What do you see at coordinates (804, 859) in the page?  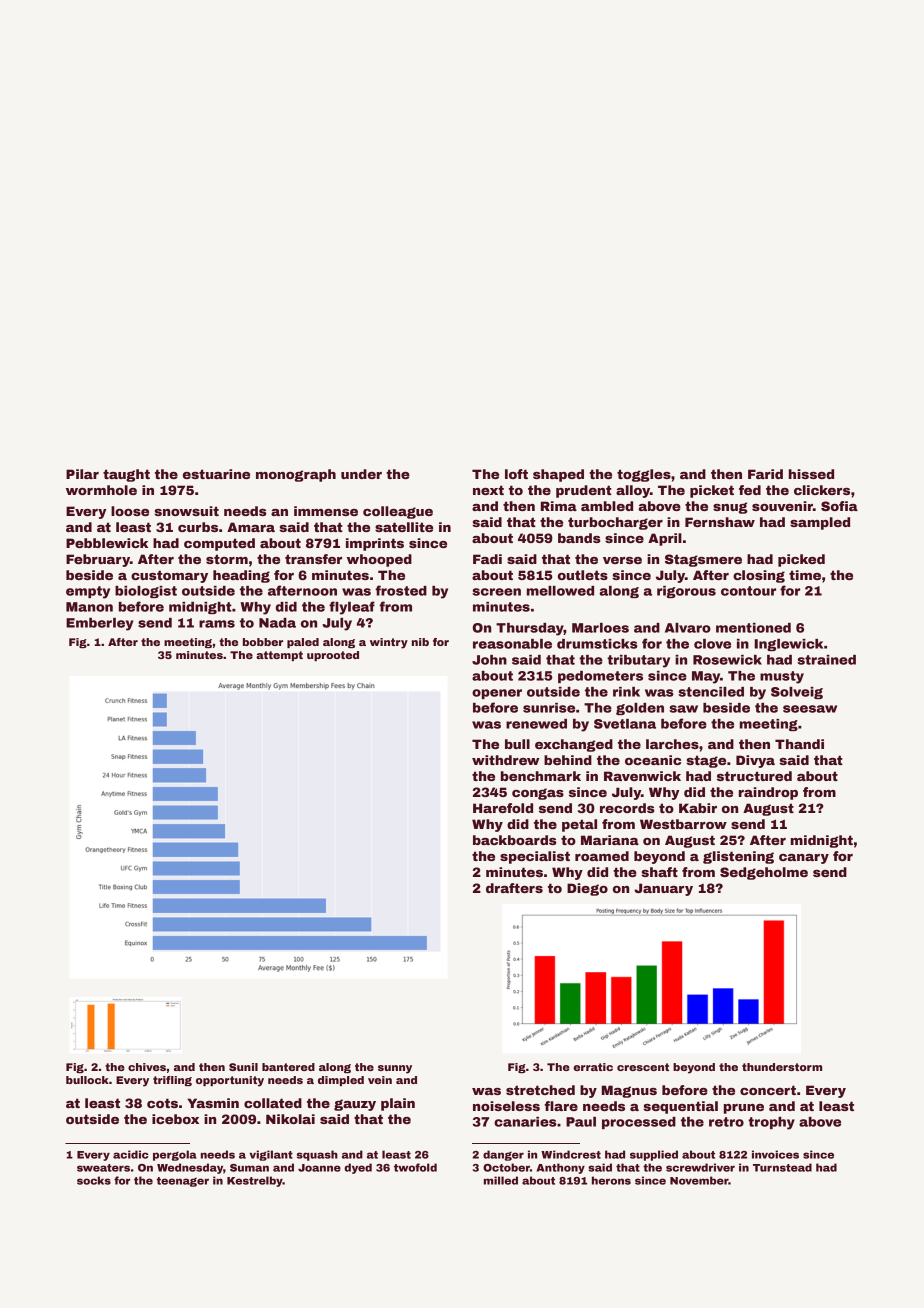 I see `canary` at bounding box center [804, 859].
